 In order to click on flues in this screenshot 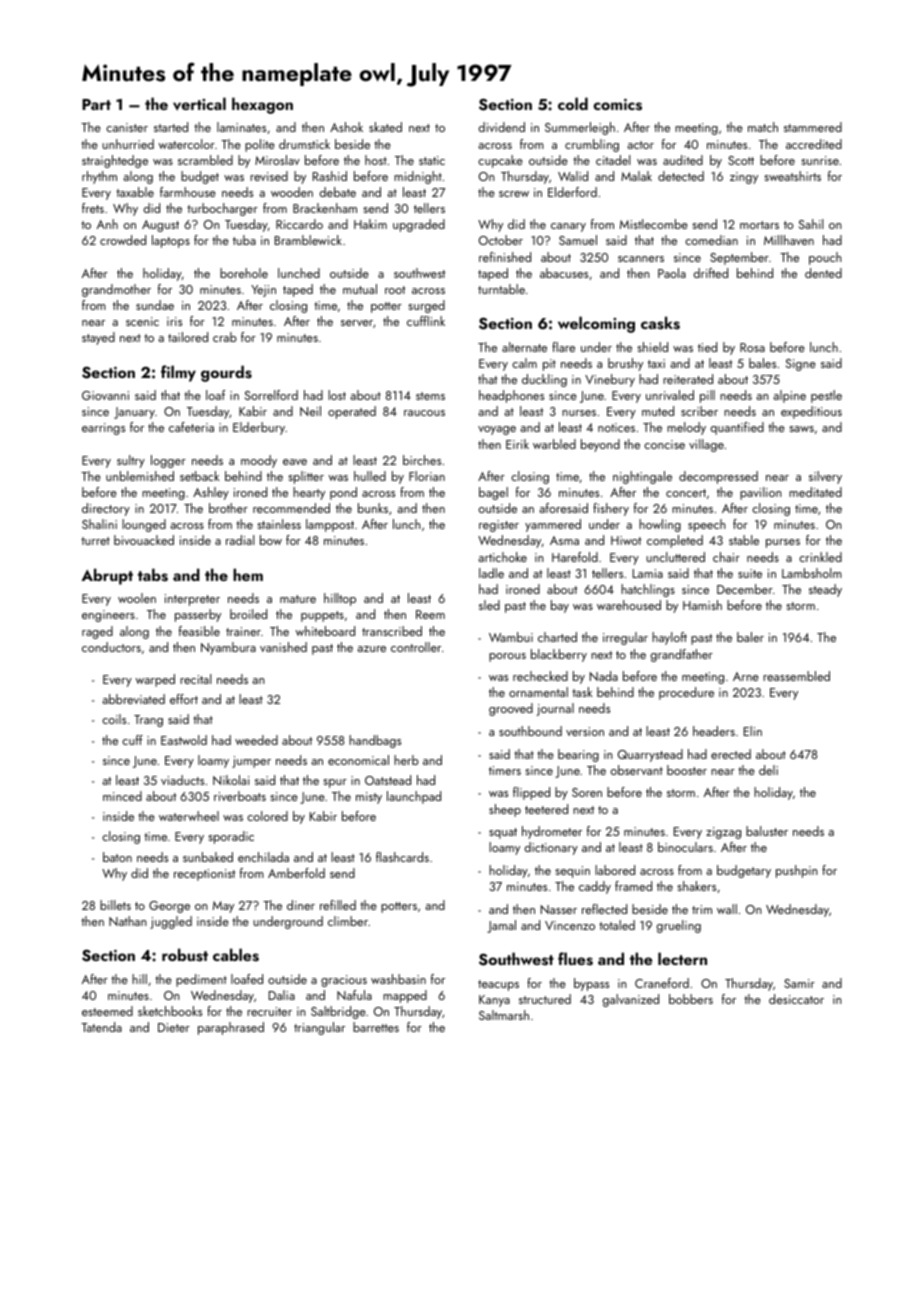, I will do `click(575, 959)`.
